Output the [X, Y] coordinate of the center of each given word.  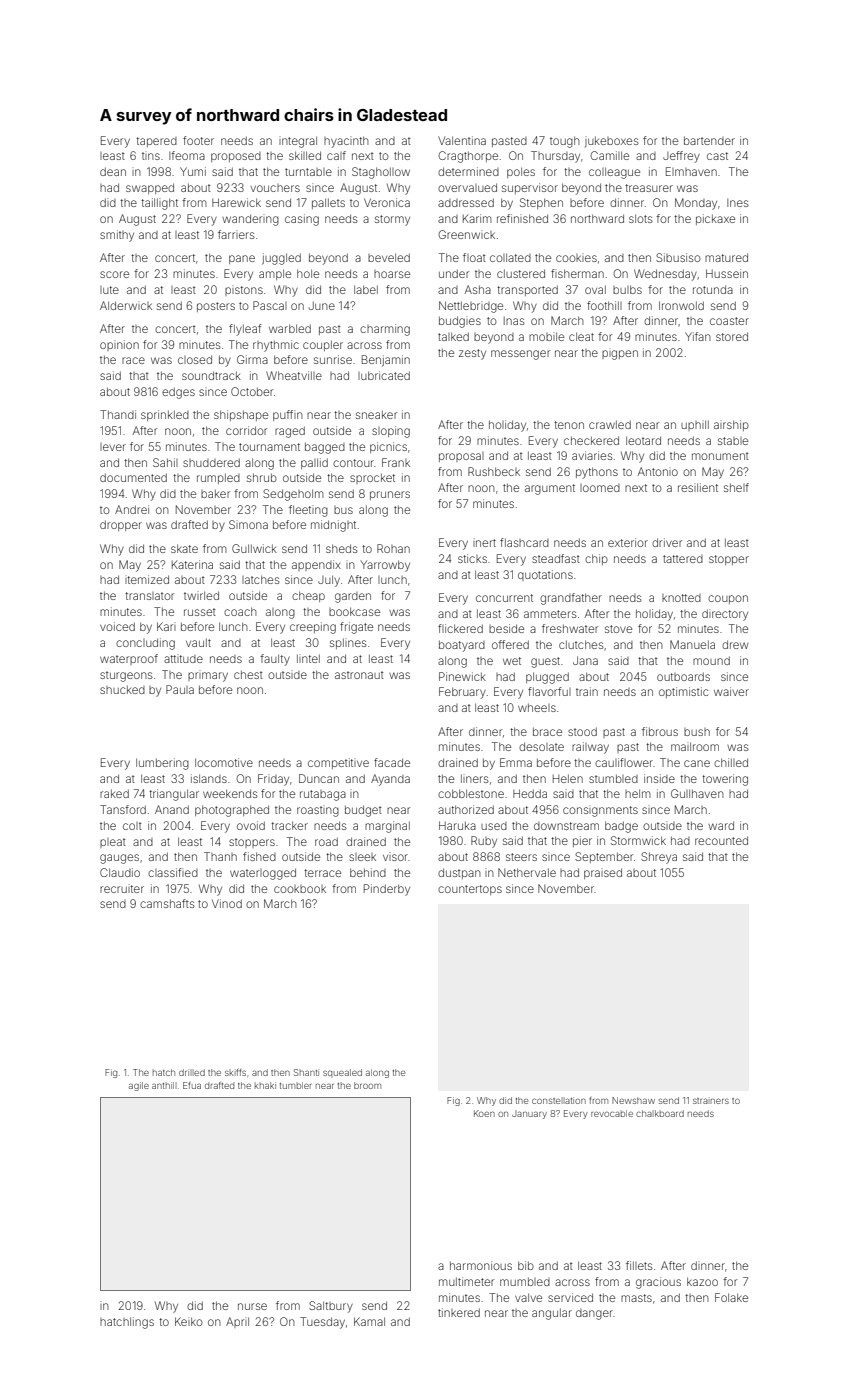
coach [240, 611]
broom [367, 1085]
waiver [731, 691]
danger [594, 1314]
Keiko [189, 1321]
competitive [338, 763]
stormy [392, 220]
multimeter [466, 1281]
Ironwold [681, 305]
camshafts [167, 903]
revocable [612, 1113]
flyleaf [245, 330]
